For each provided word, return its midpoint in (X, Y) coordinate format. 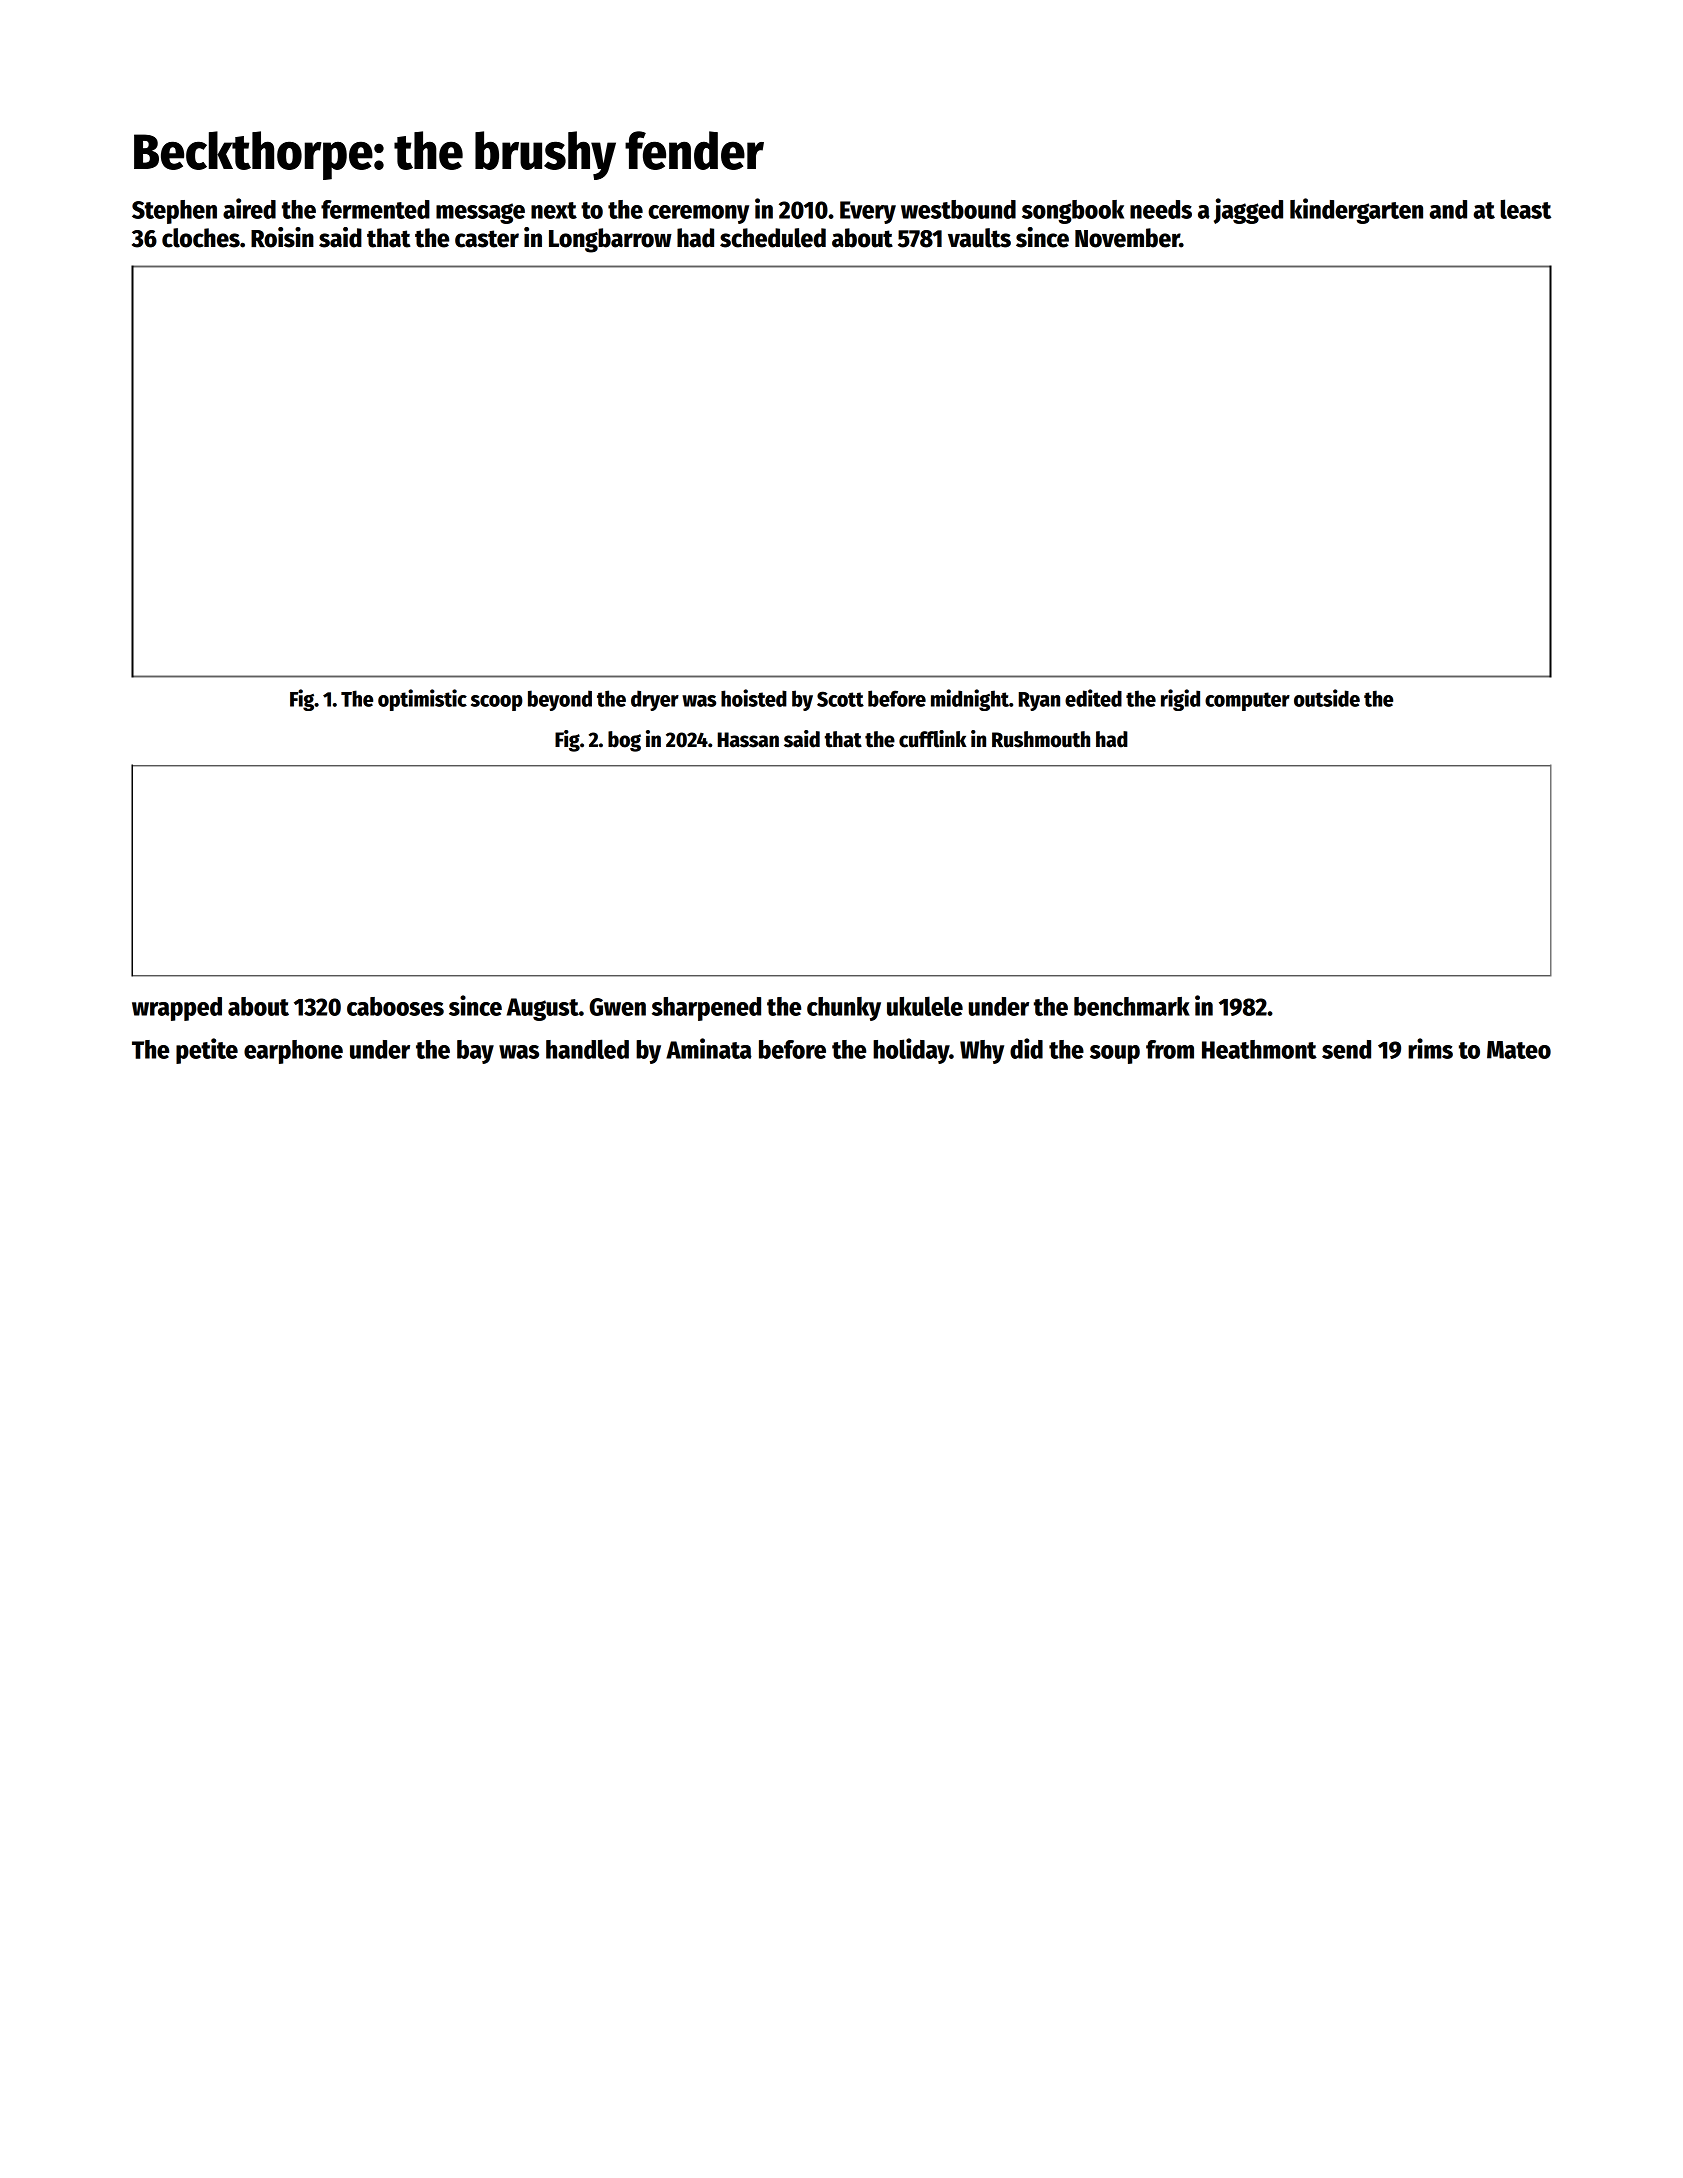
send (1346, 1049)
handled (587, 1049)
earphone (293, 1052)
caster (487, 239)
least (1526, 209)
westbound (958, 209)
